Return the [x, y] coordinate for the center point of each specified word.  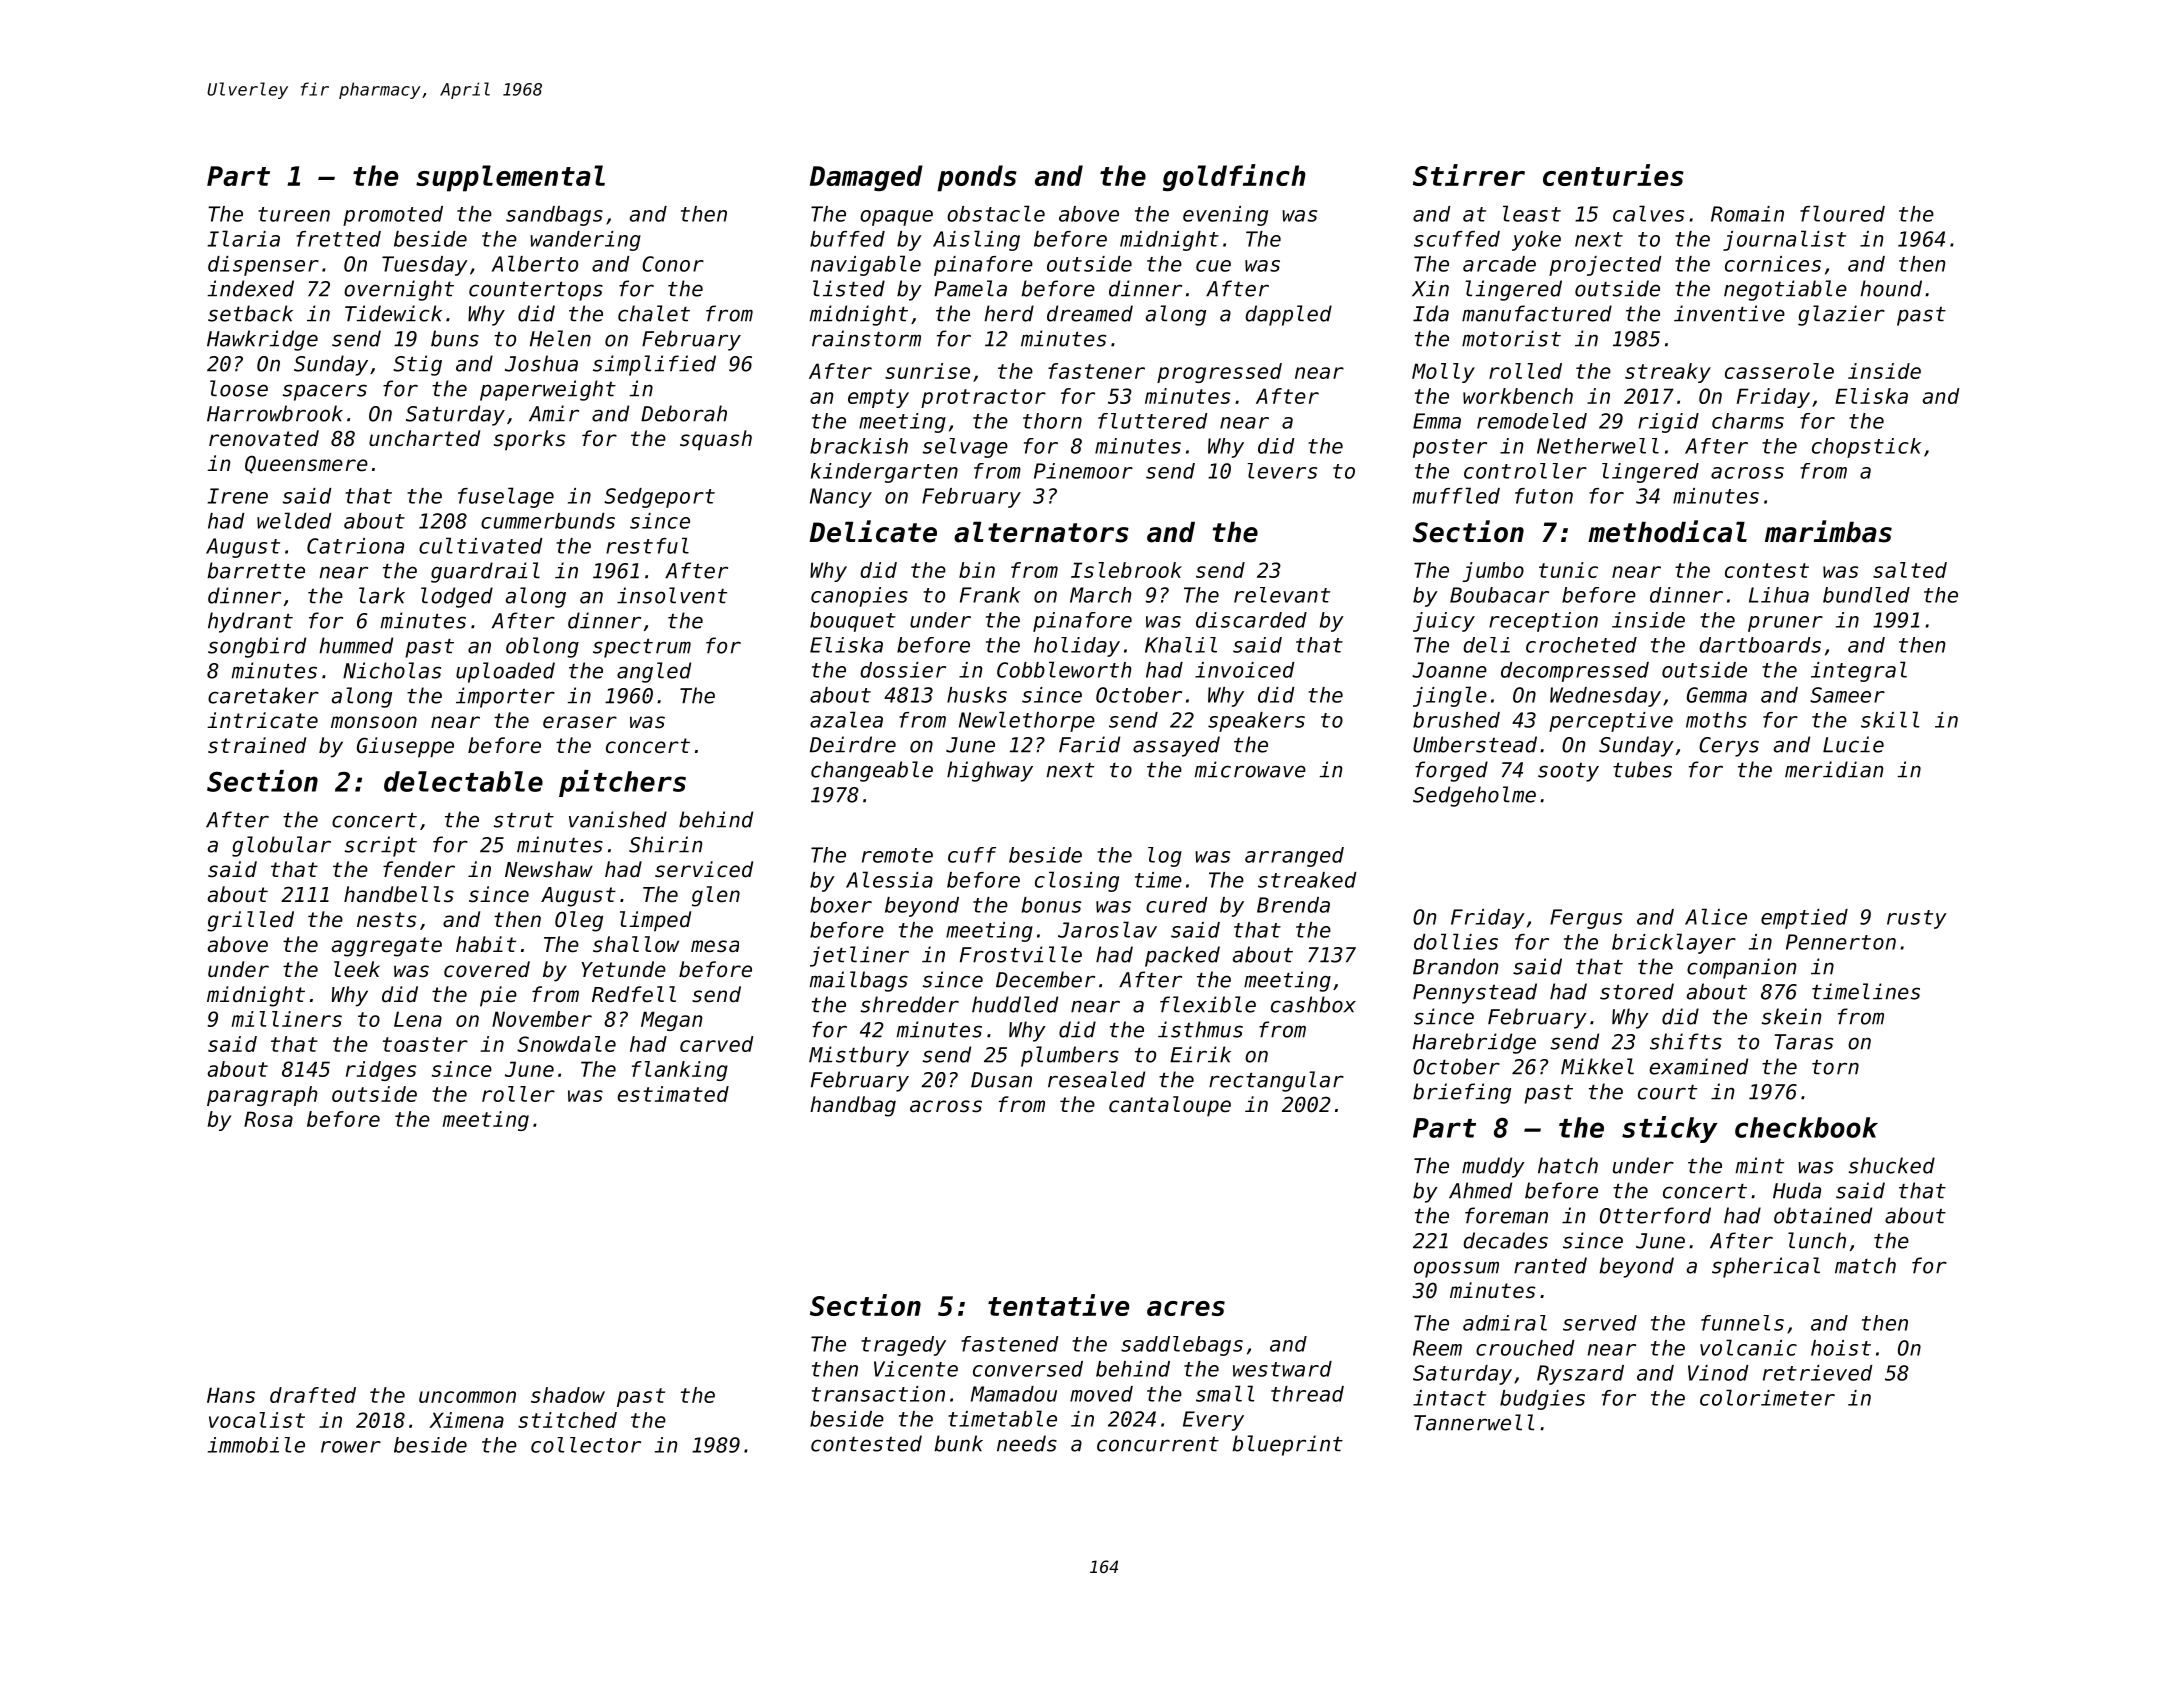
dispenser [263, 266]
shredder [910, 1004]
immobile [256, 1445]
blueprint [1287, 1445]
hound [1891, 288]
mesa [715, 946]
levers [1282, 471]
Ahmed [1480, 1190]
